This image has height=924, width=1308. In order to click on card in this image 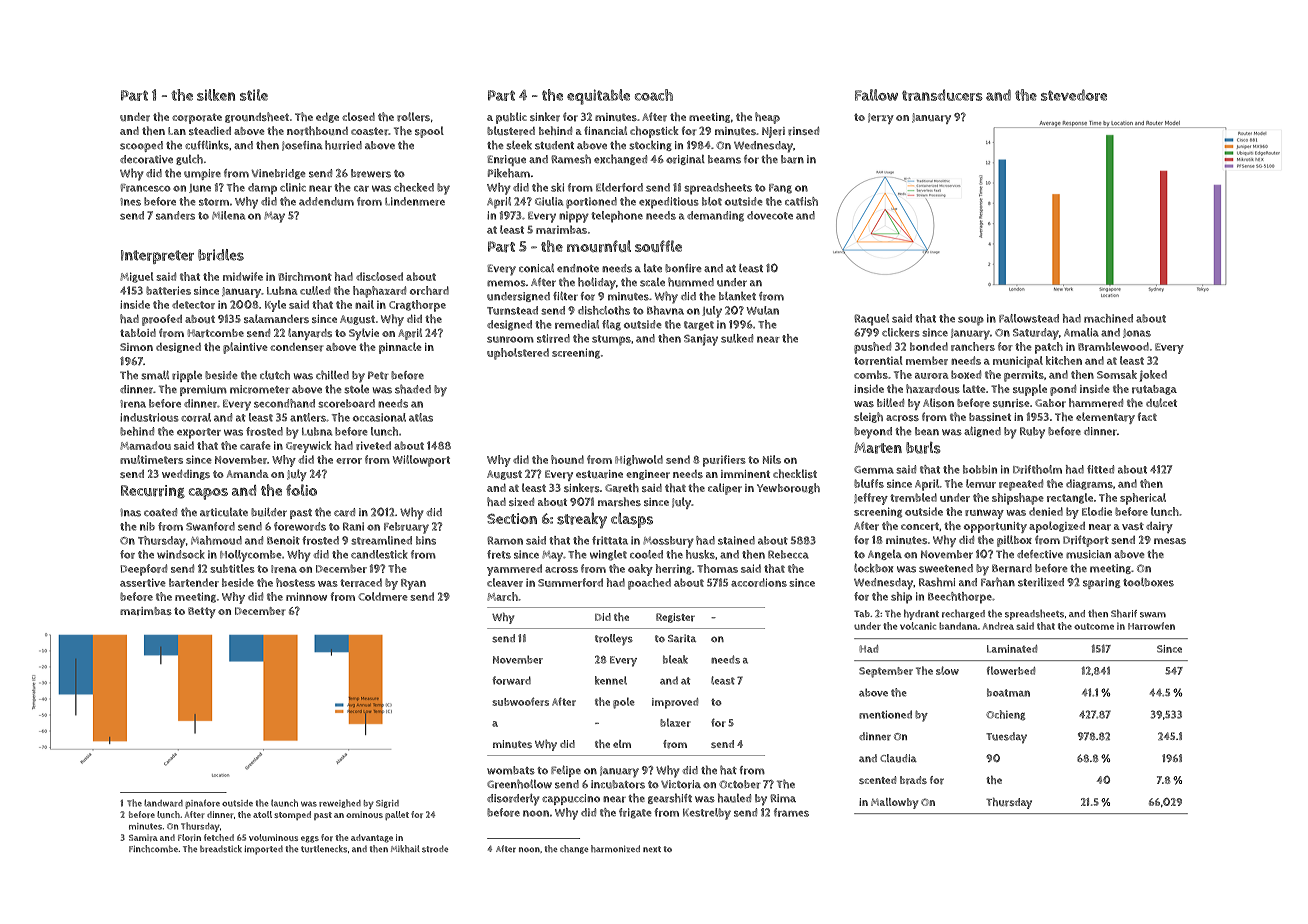, I will do `click(344, 512)`.
